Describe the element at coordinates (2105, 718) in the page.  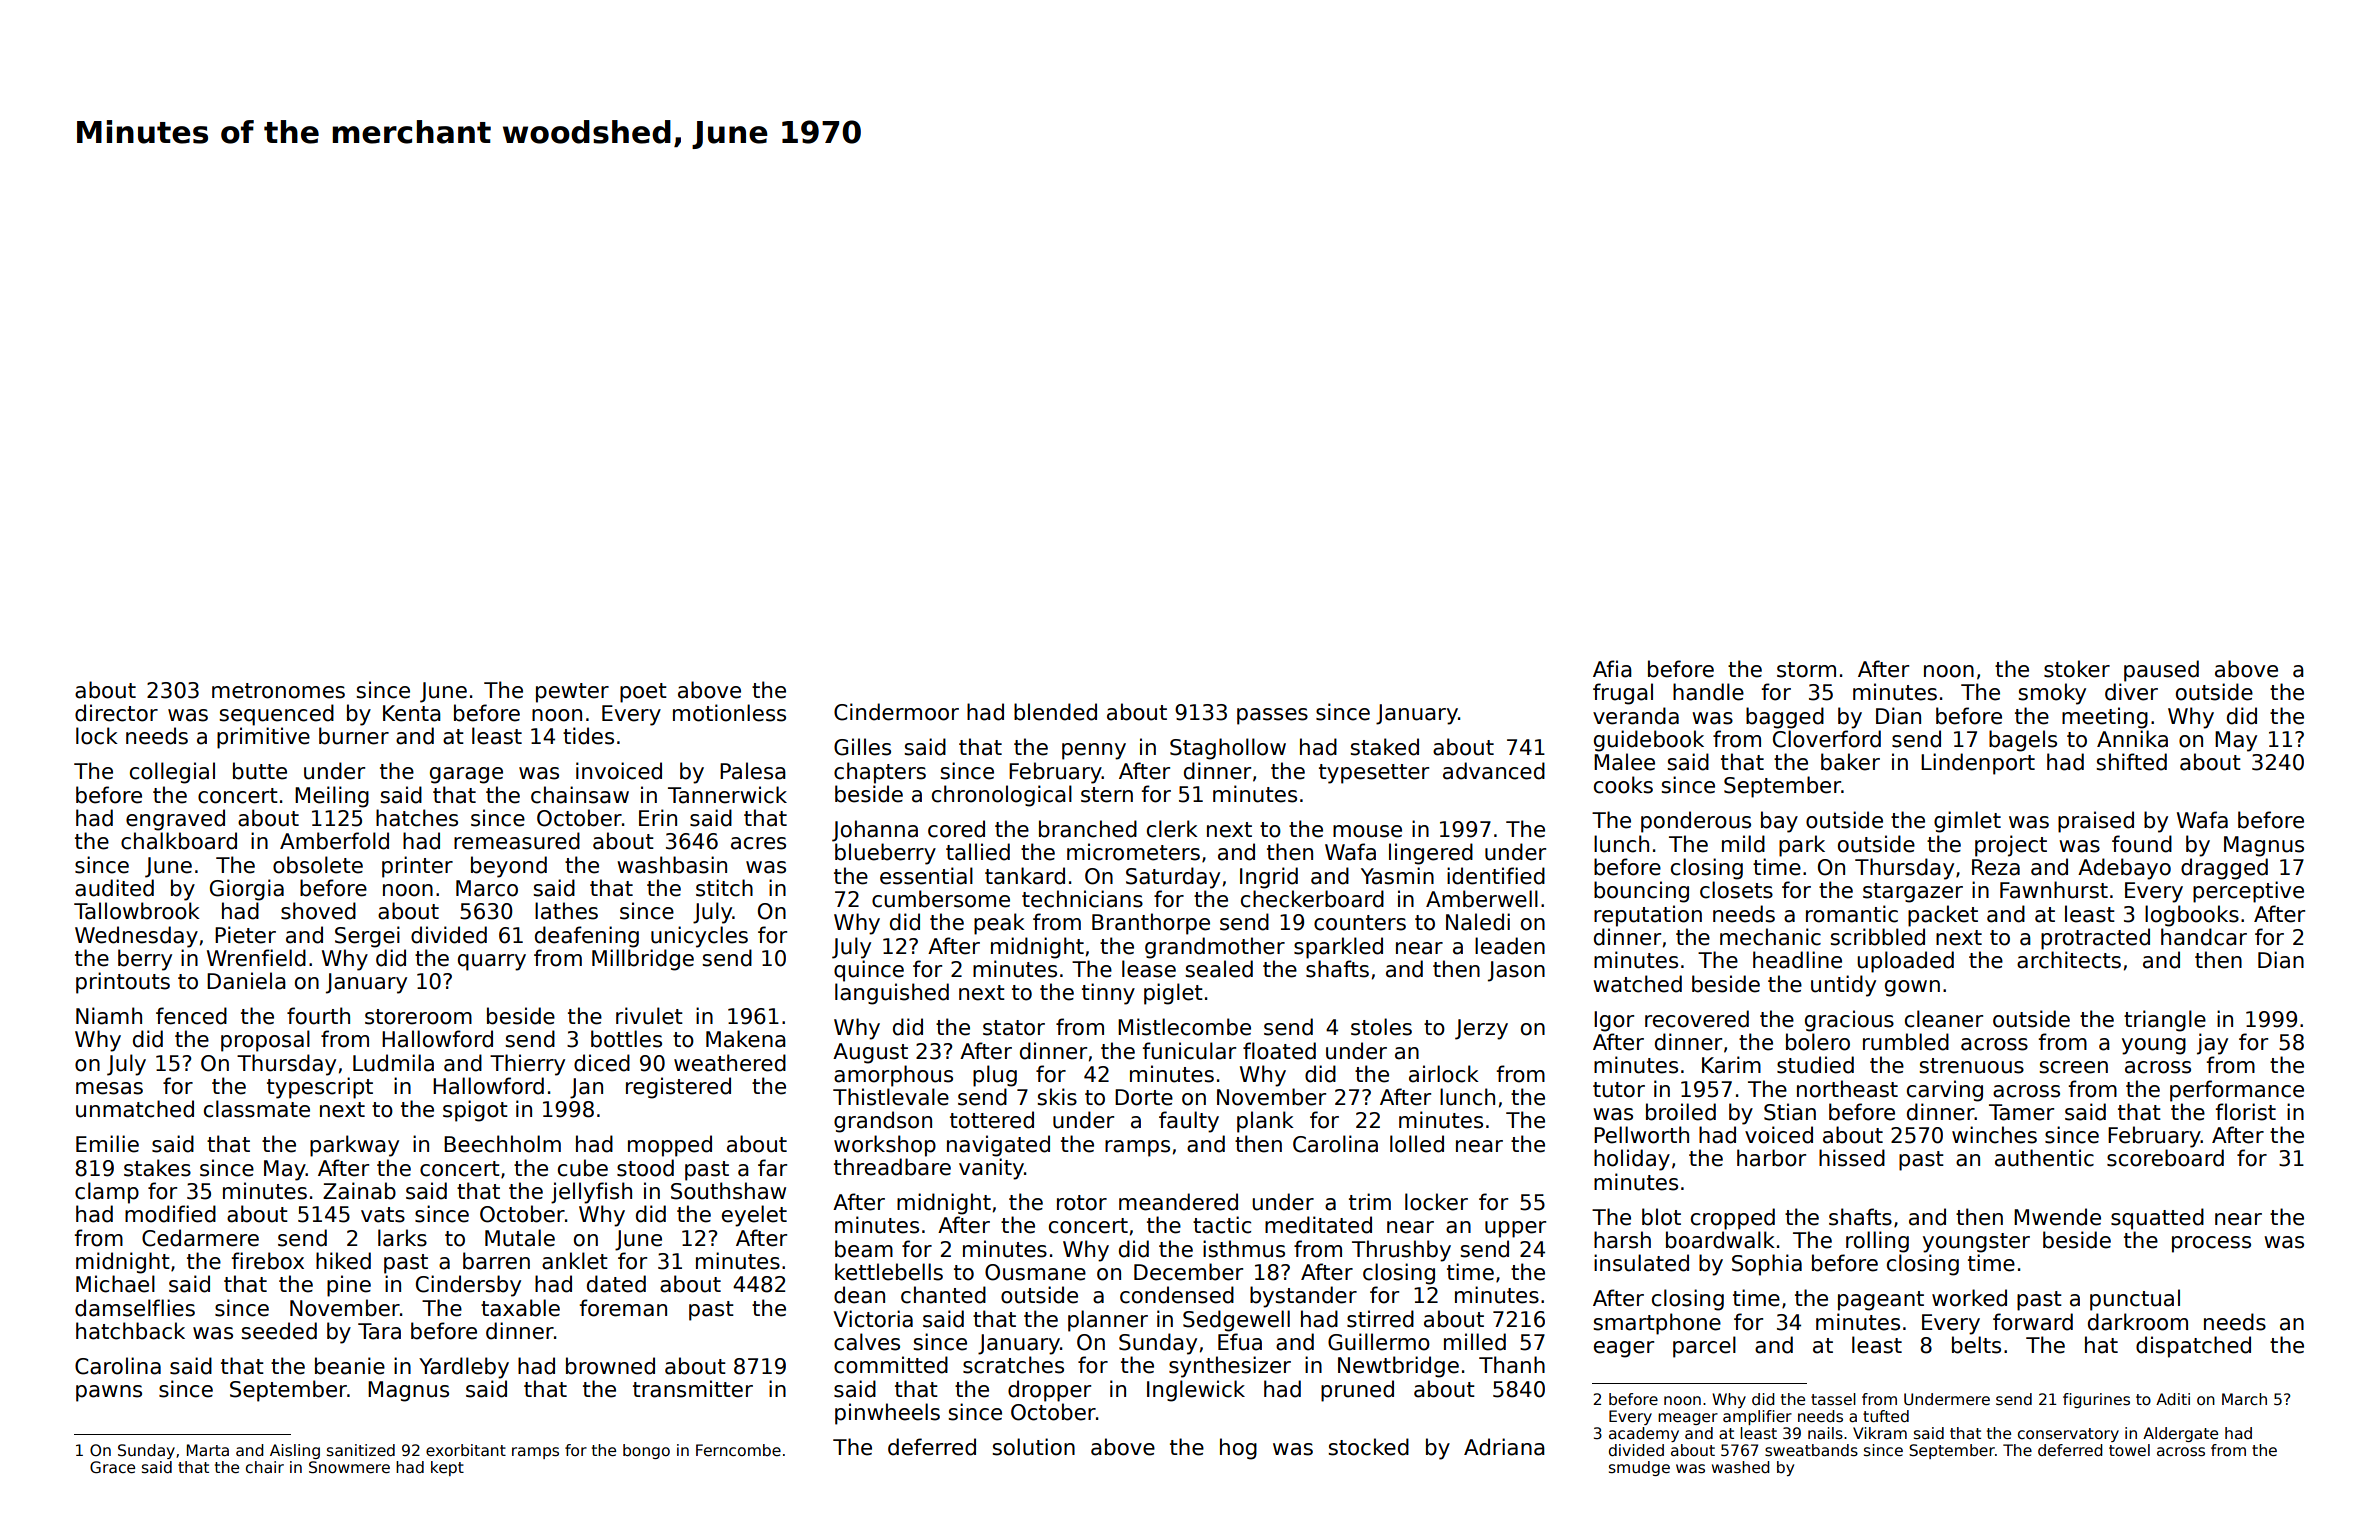
I see `meeting` at that location.
